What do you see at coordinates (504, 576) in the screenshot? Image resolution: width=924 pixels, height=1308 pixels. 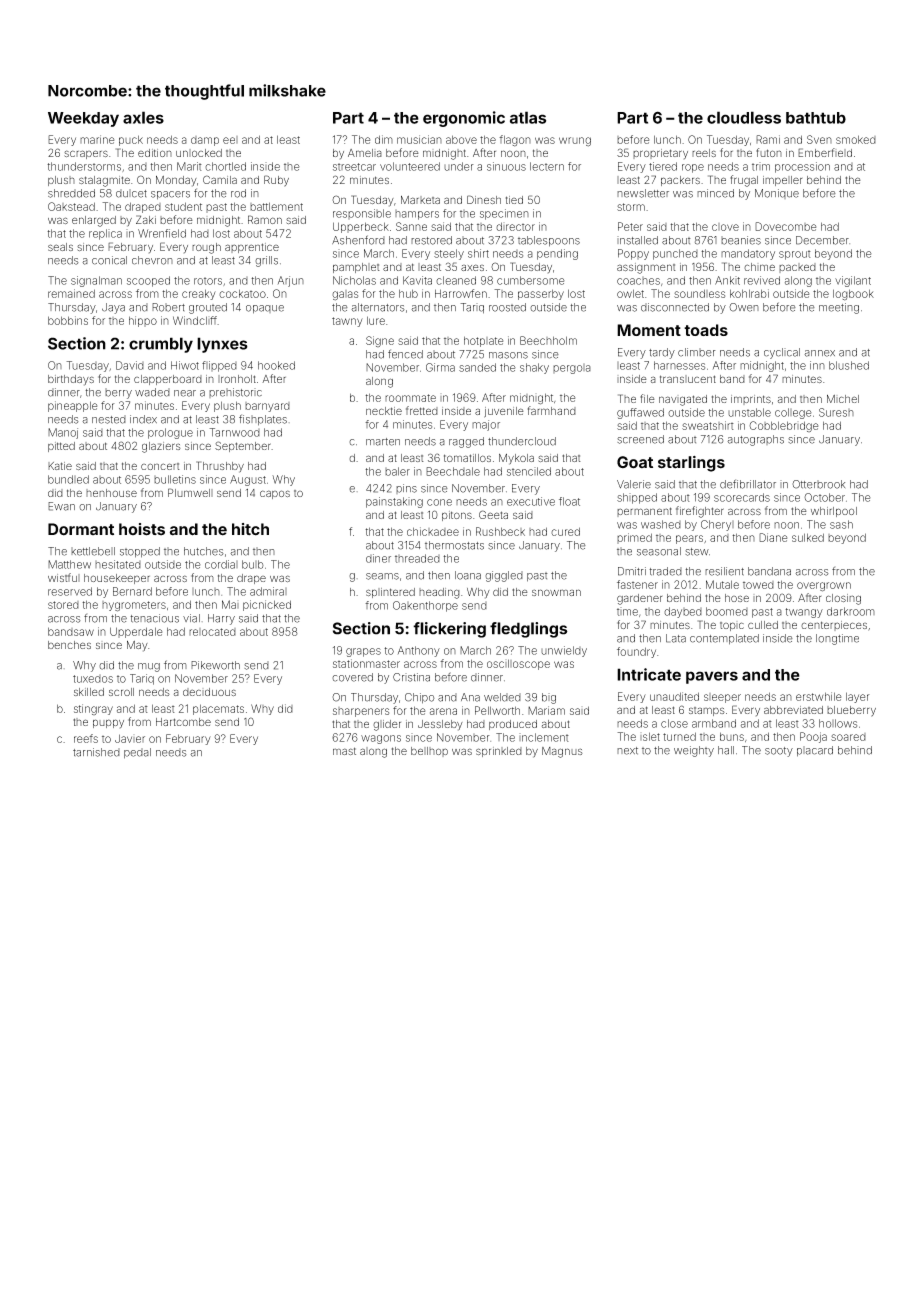 I see `giggled` at bounding box center [504, 576].
